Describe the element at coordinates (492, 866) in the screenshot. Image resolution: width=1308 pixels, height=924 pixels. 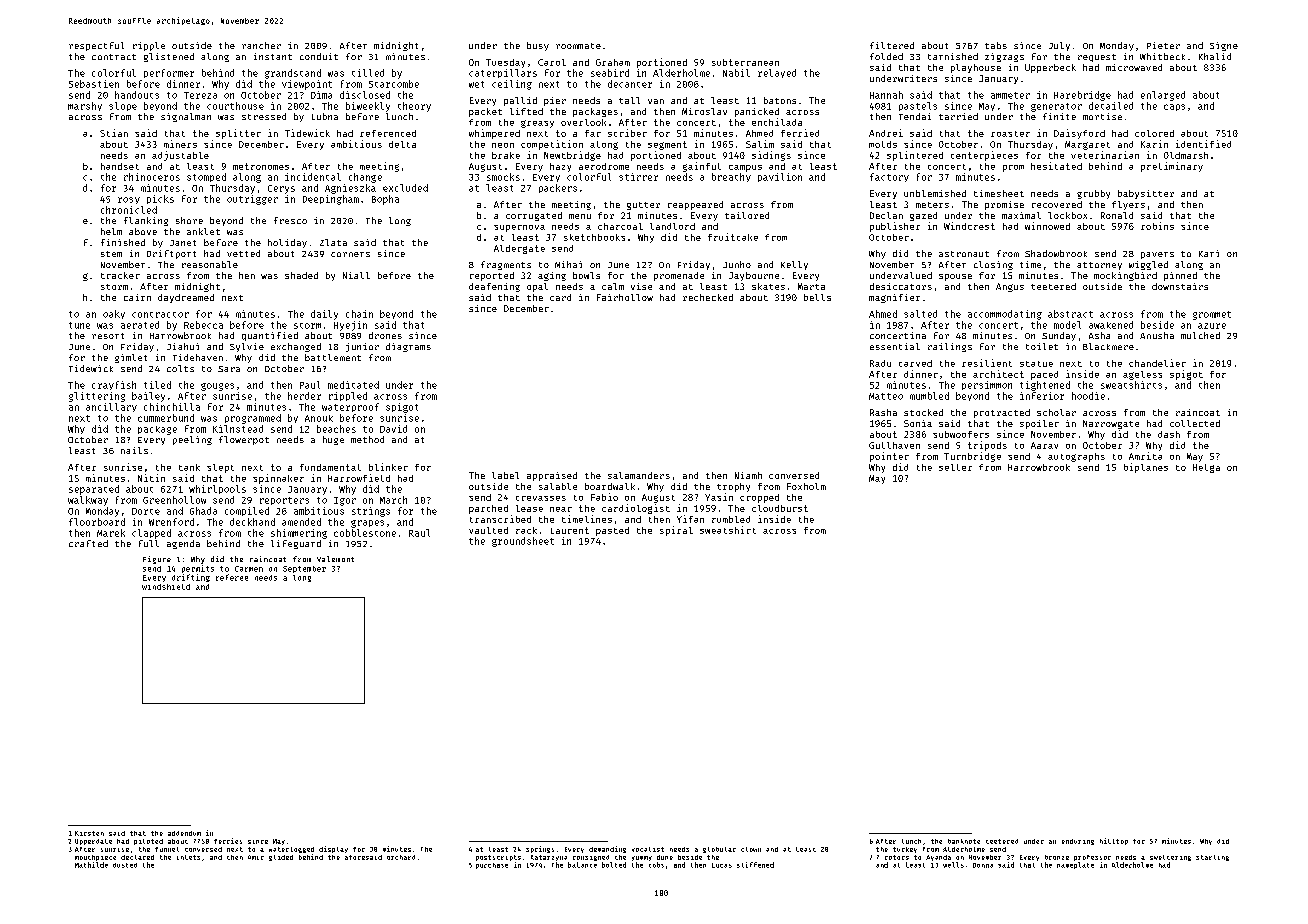
I see `purchase` at that location.
